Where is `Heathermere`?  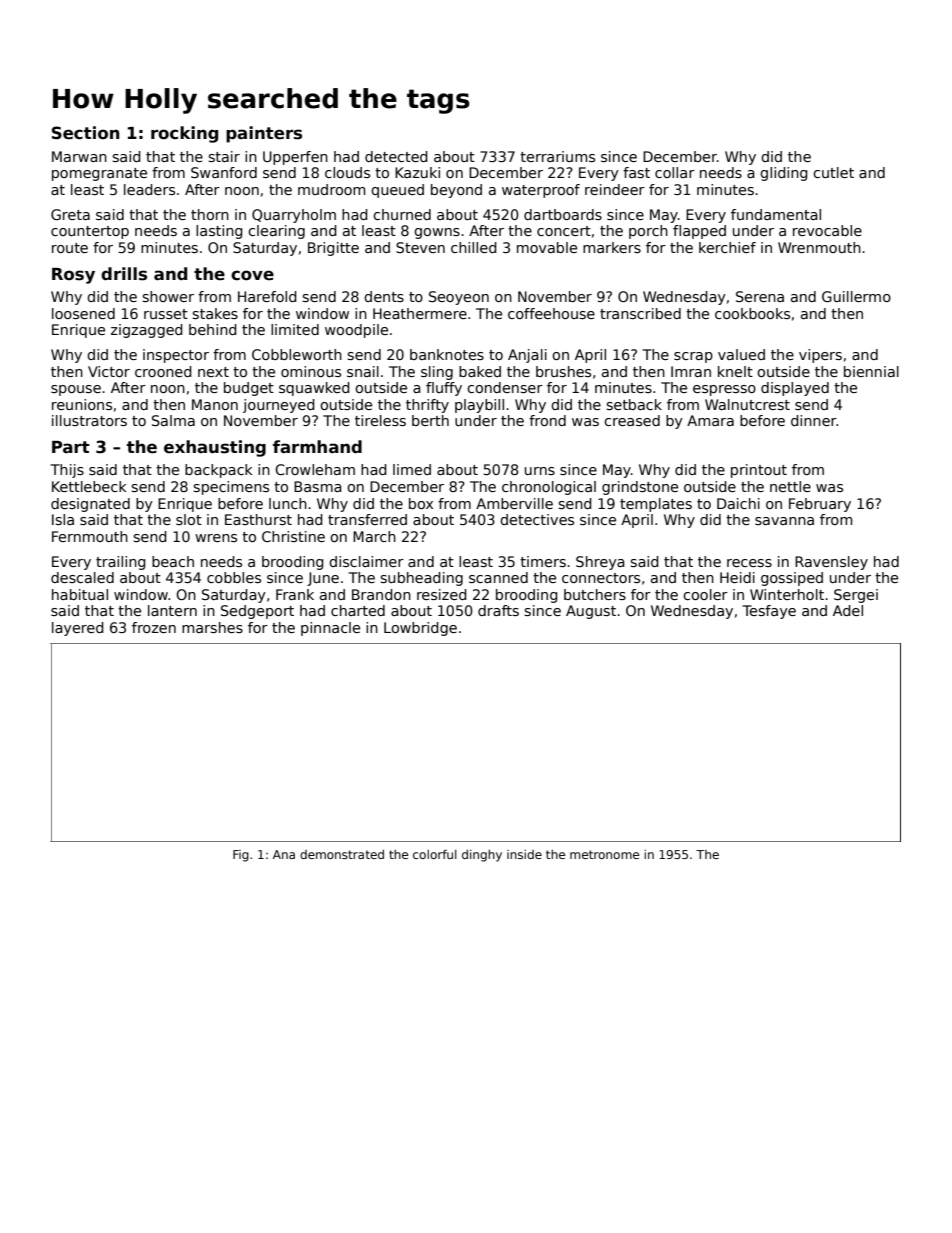 Heathermere is located at coordinates (420, 313).
